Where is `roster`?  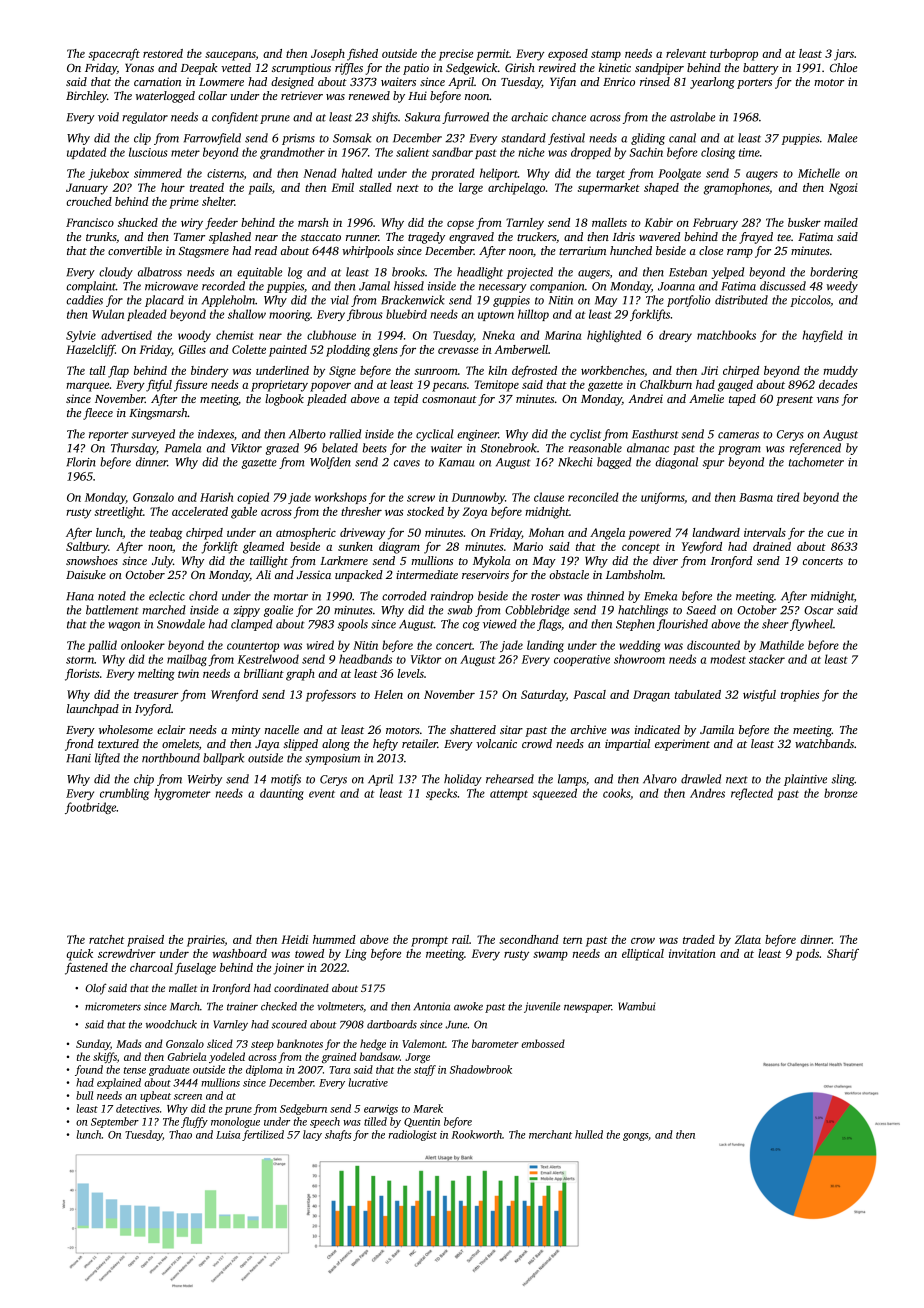
roster is located at coordinates (545, 597).
